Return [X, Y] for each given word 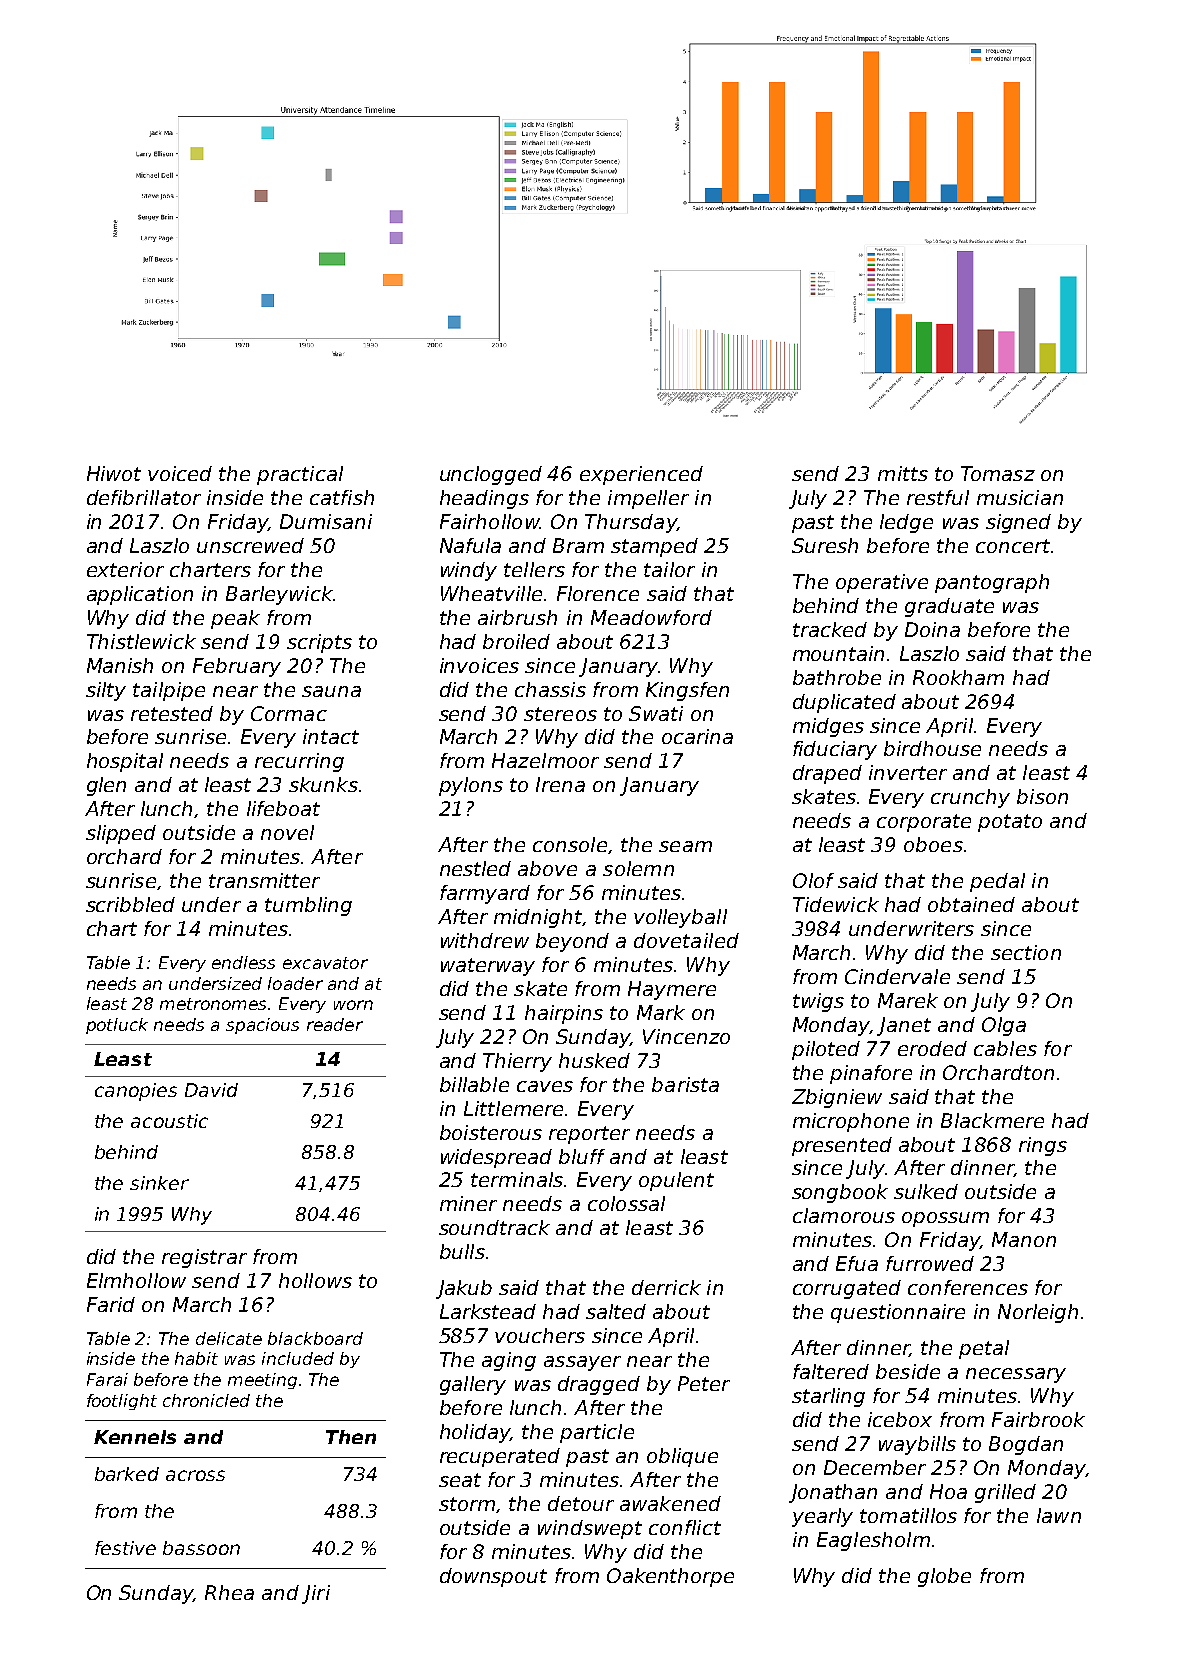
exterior [125, 569]
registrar [204, 1258]
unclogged [491, 475]
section [1026, 952]
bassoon [201, 1548]
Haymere [672, 990]
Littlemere [513, 1108]
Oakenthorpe [670, 1577]
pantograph [992, 583]
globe [944, 1577]
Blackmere [992, 1120]
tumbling [308, 906]
